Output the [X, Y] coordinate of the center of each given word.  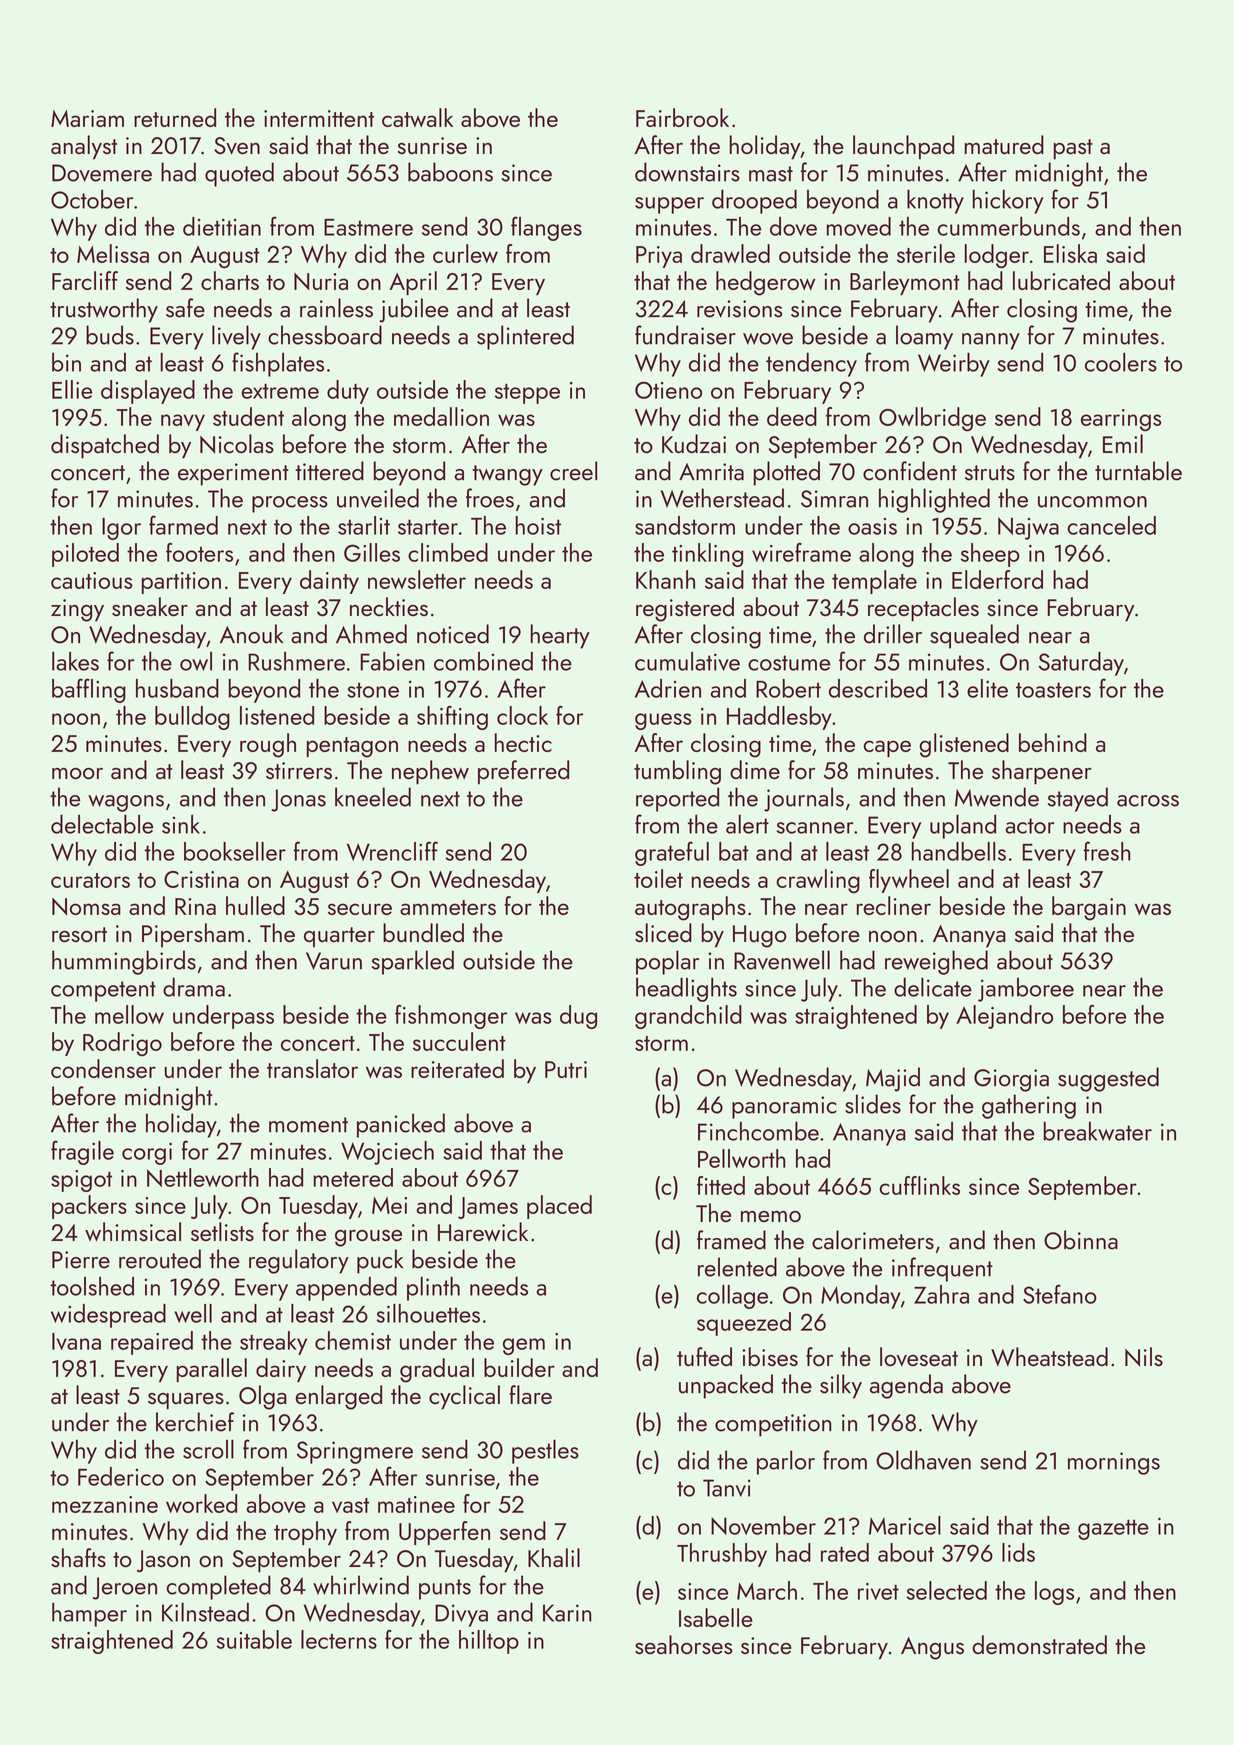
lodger [997, 256]
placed [559, 1207]
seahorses [683, 1644]
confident [910, 471]
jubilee [414, 310]
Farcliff [85, 280]
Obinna [1081, 1240]
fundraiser [685, 335]
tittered [329, 471]
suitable [254, 1639]
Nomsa [86, 906]
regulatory [299, 1261]
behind [1053, 742]
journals [804, 799]
